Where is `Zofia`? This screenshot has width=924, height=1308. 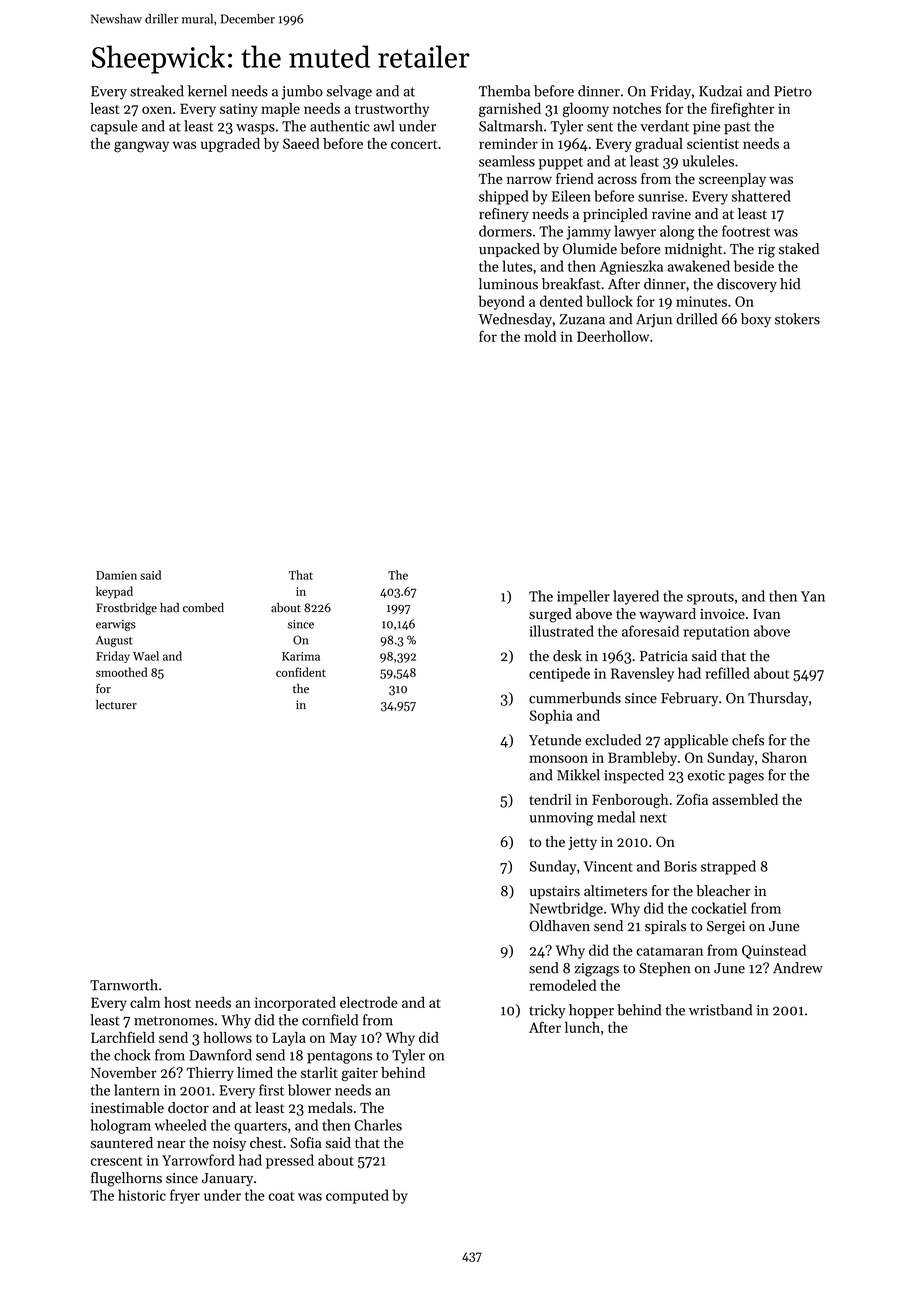 Zofia is located at coordinates (692, 799).
